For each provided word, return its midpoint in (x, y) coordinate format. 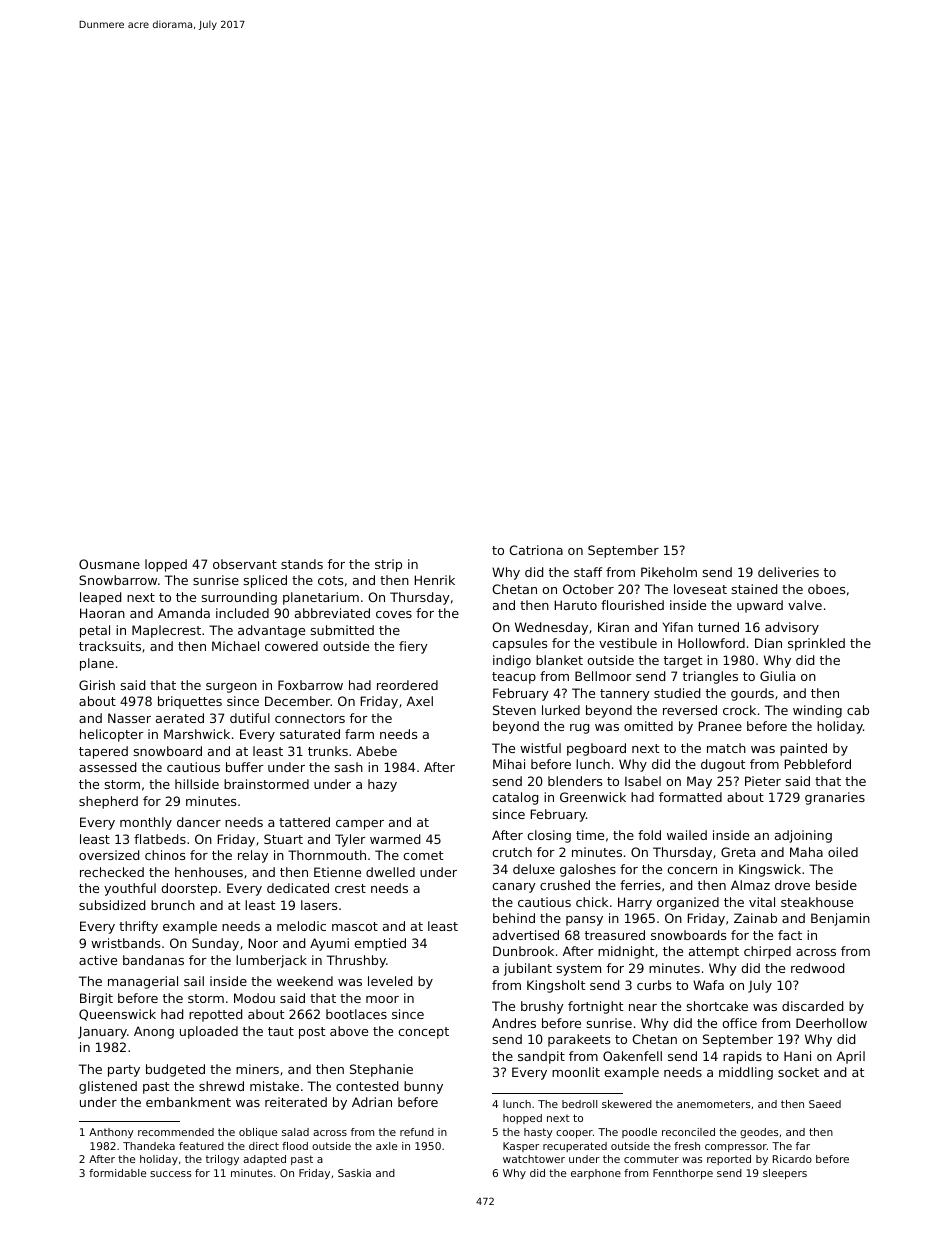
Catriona (536, 550)
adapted (264, 1160)
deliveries (788, 572)
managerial (143, 982)
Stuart (283, 839)
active (98, 960)
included (242, 613)
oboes (826, 589)
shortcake (717, 1006)
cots (330, 580)
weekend (305, 981)
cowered (291, 646)
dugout (723, 765)
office (739, 1023)
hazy (382, 785)
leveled (390, 981)
